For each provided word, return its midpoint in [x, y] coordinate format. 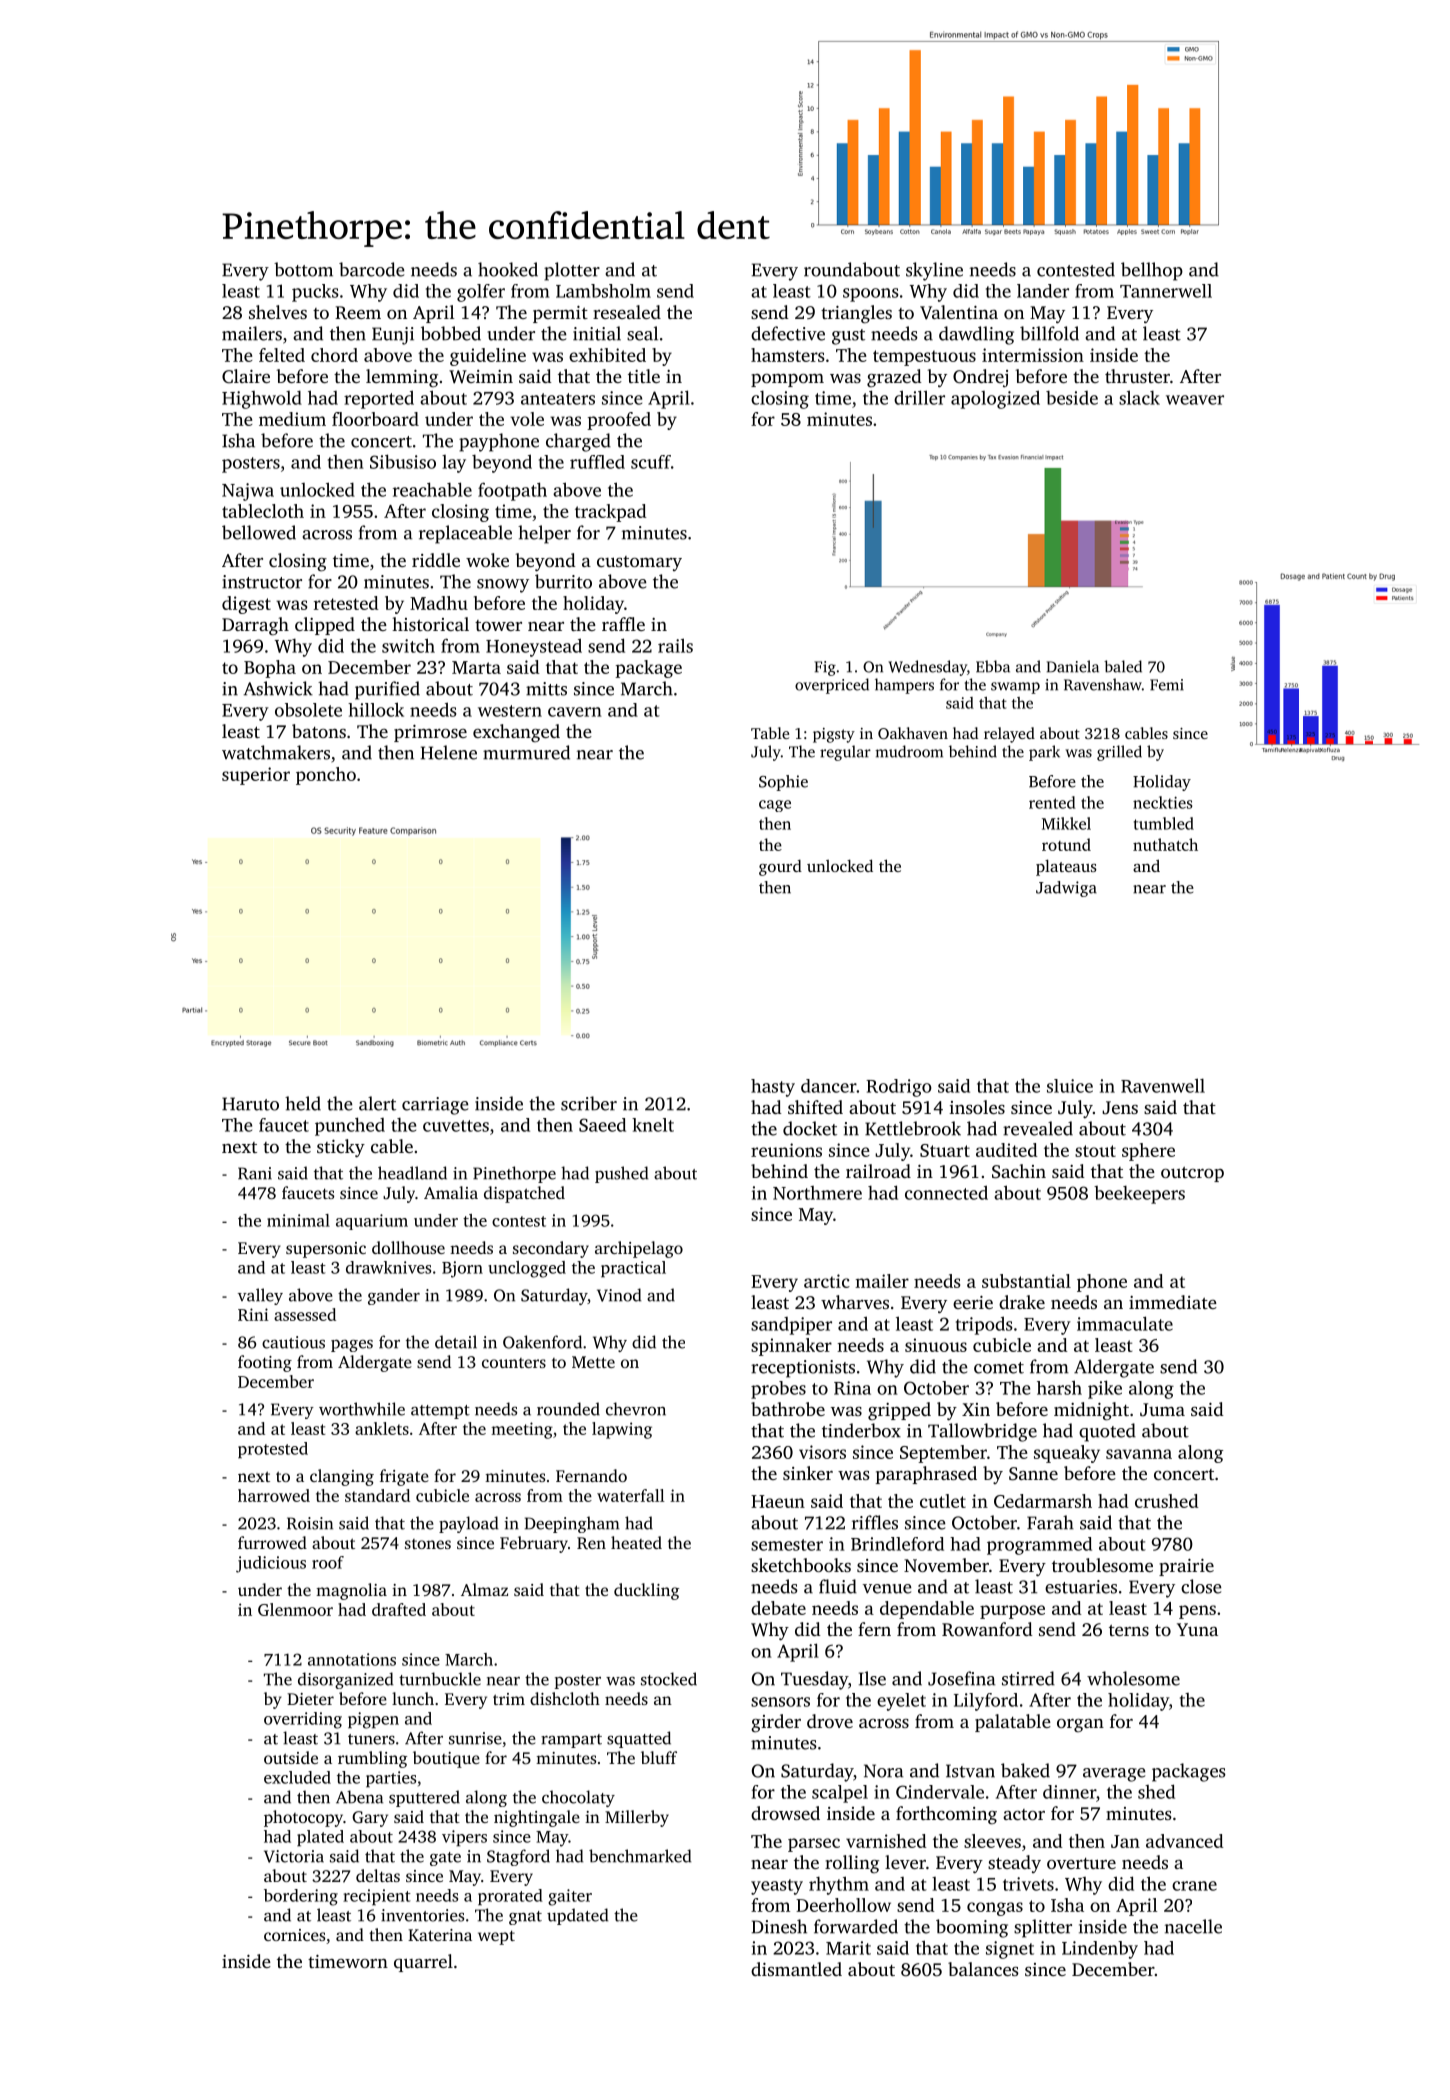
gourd [780, 868]
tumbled [1164, 823]
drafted [399, 1609]
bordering [301, 1897]
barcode [371, 269]
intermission [1033, 355]
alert [377, 1103]
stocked [669, 1679]
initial [597, 333]
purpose [1012, 1612]
